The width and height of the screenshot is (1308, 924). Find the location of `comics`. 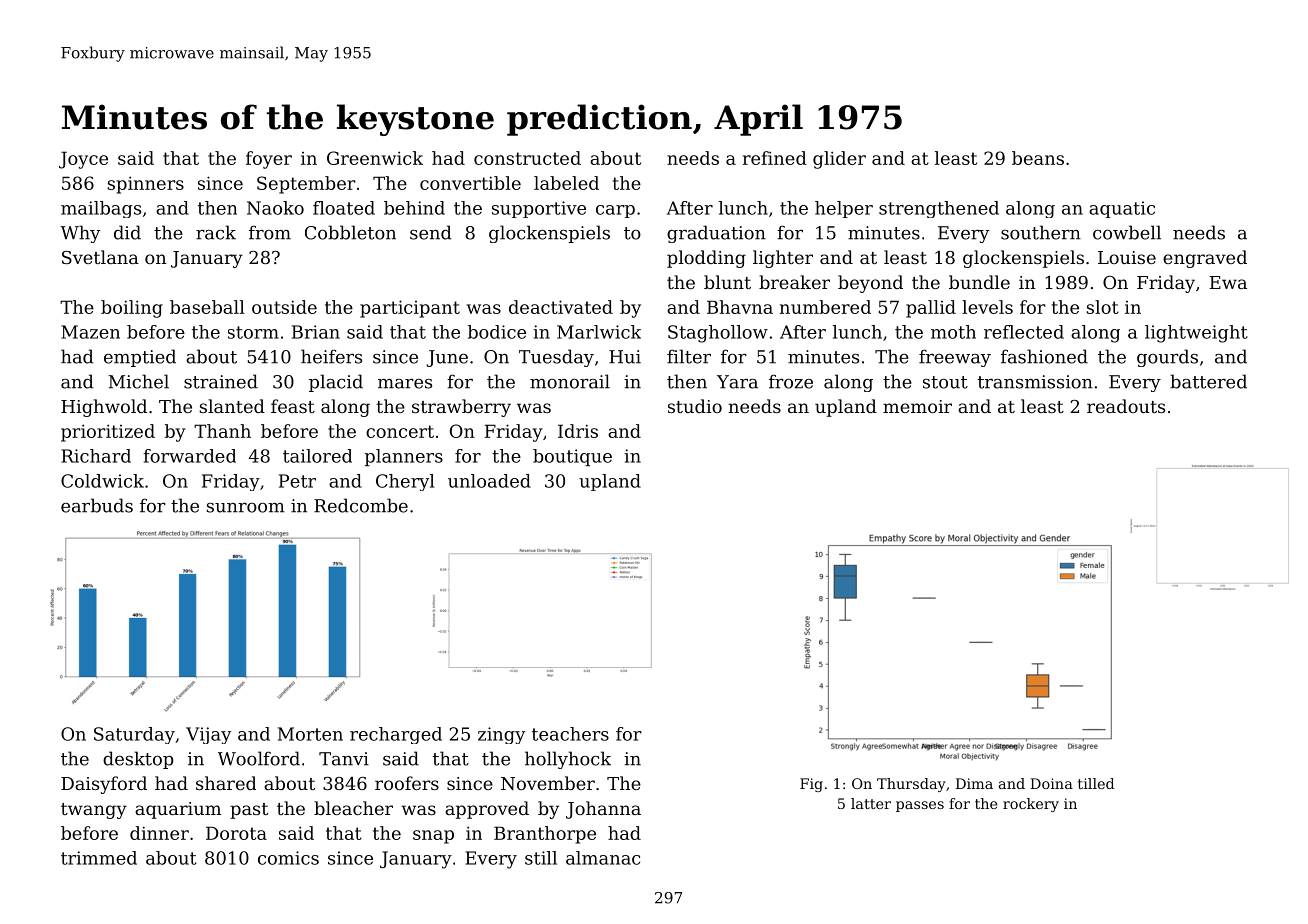

comics is located at coordinates (288, 858).
